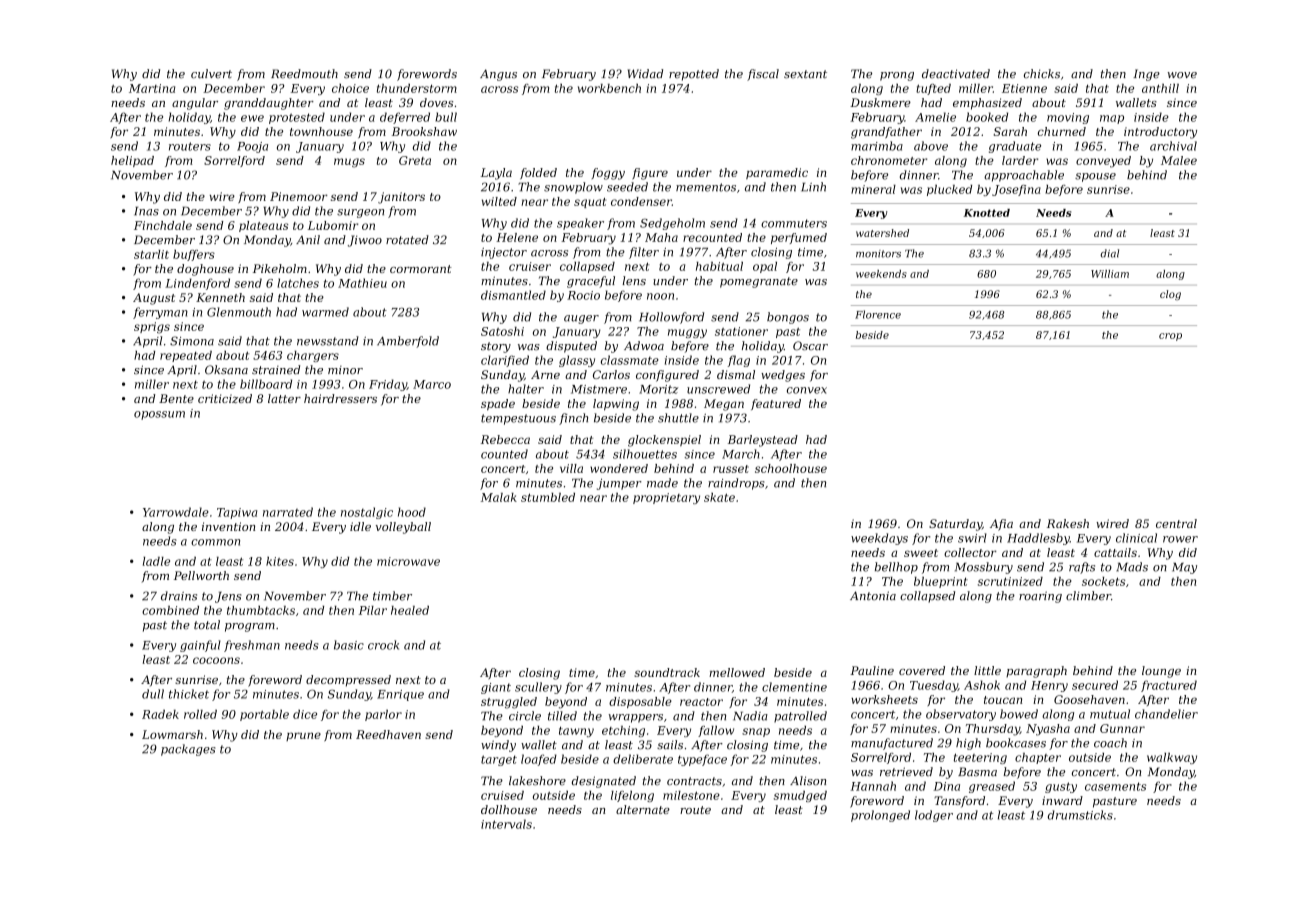  Describe the element at coordinates (499, 201) in the screenshot. I see `wilted` at that location.
